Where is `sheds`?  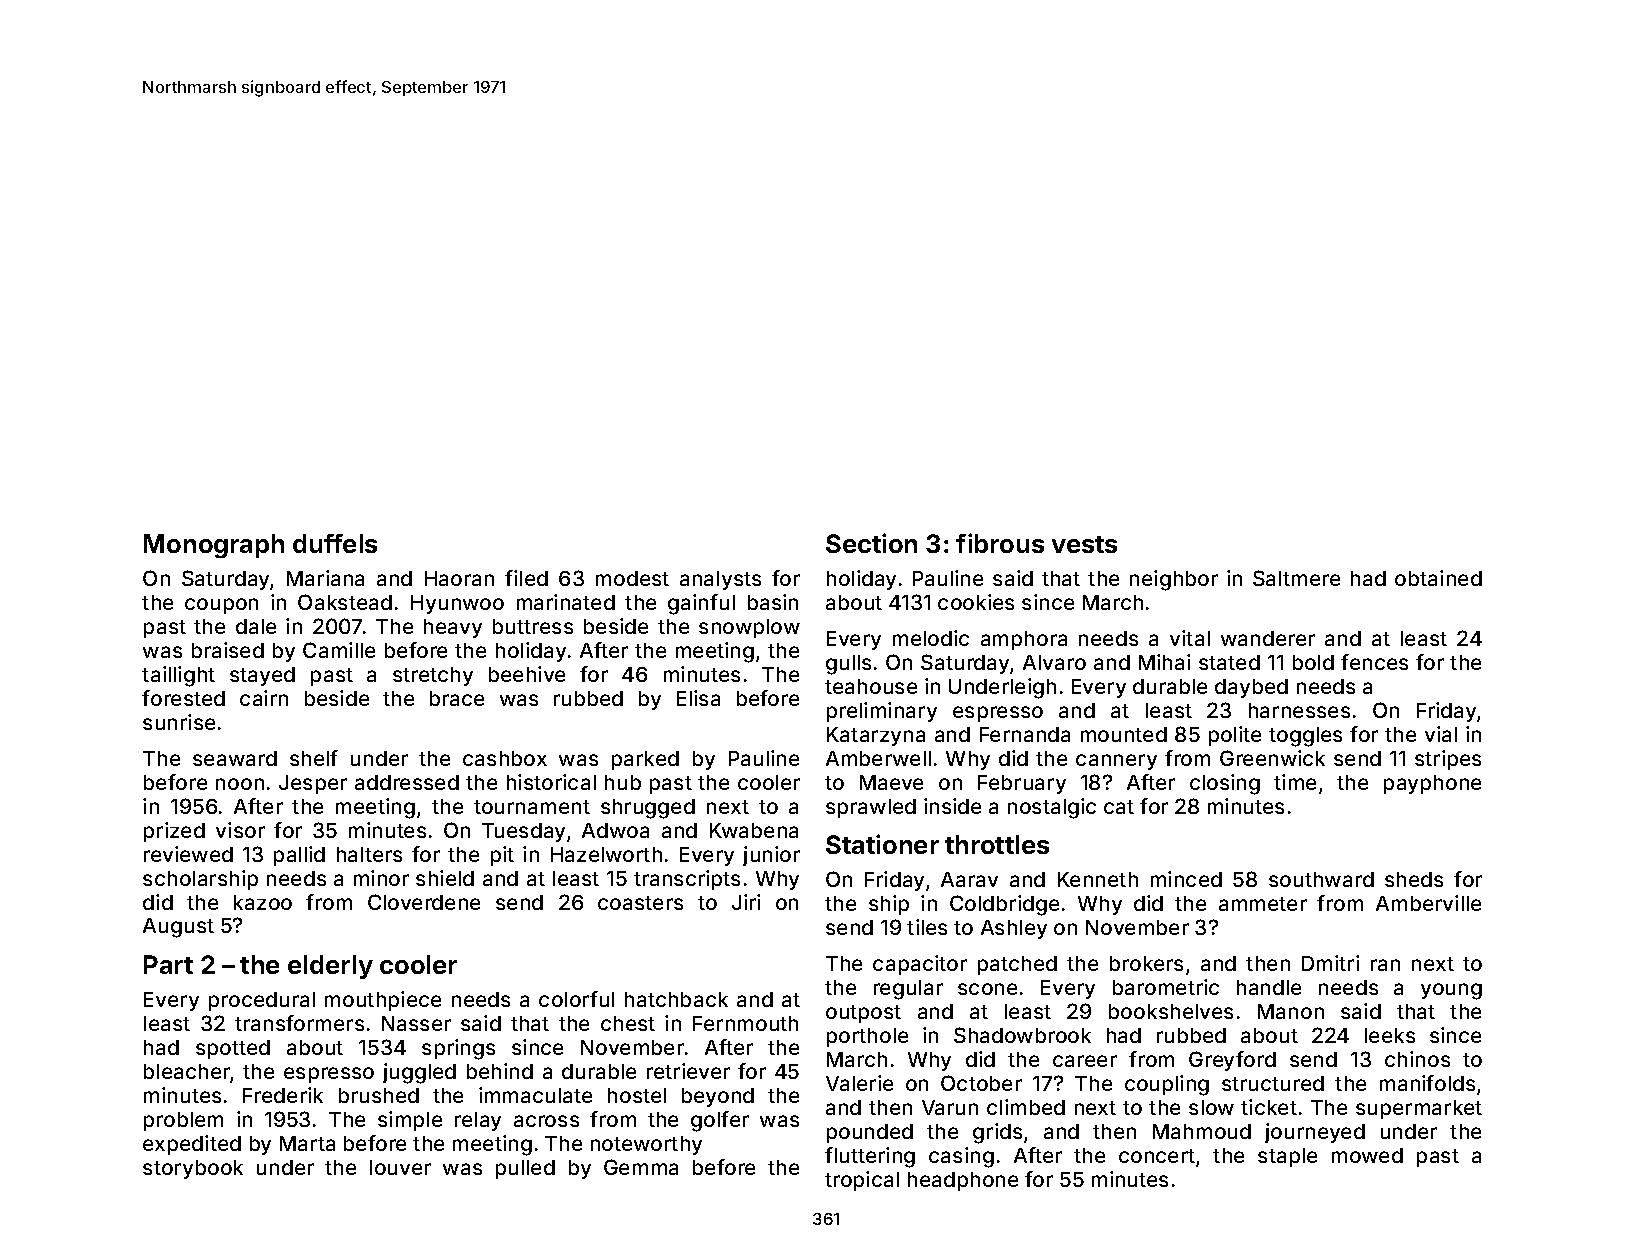 sheds is located at coordinates (1414, 879).
